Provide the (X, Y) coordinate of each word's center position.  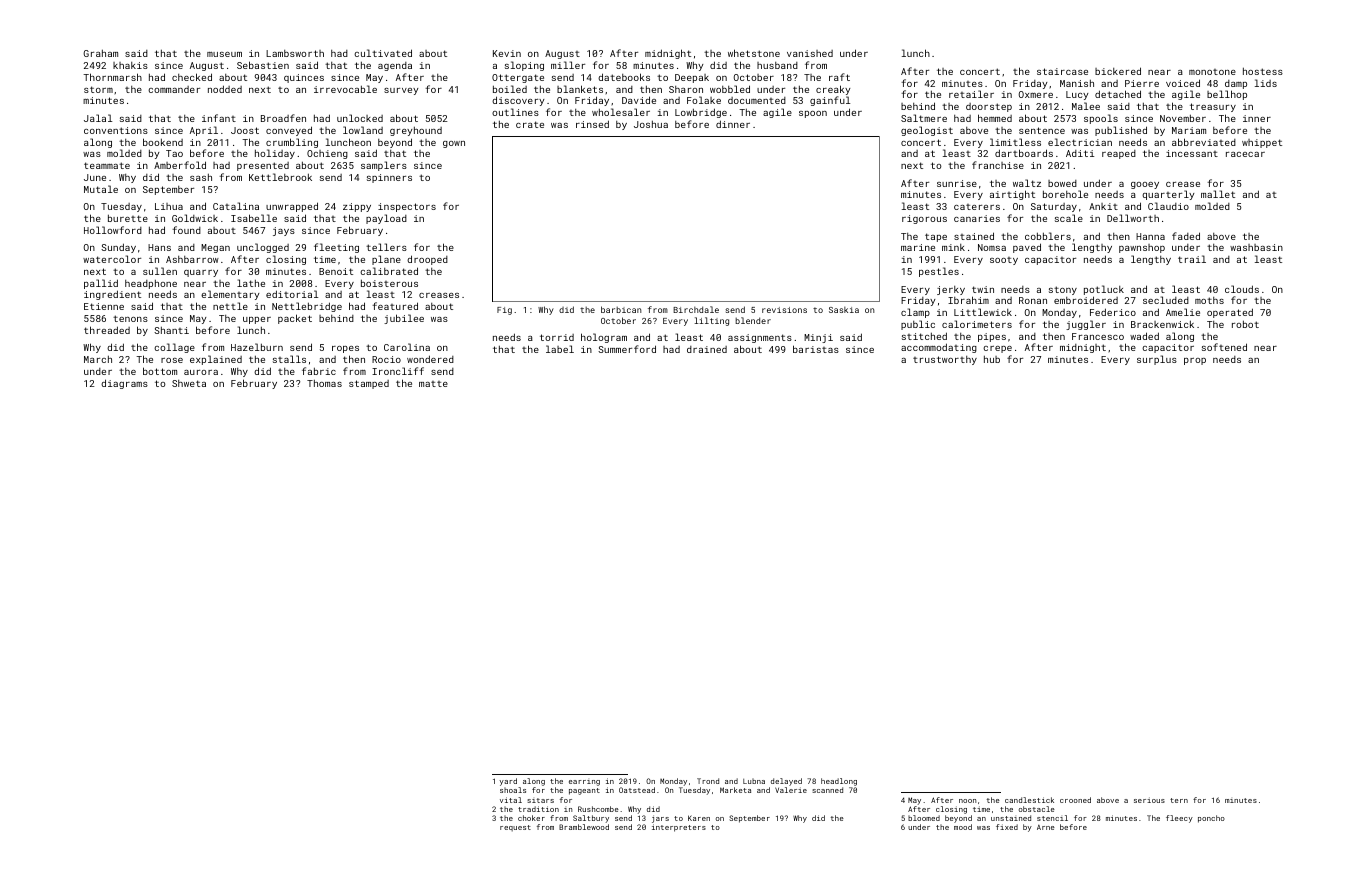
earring (584, 783)
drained (707, 349)
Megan (215, 248)
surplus (1157, 360)
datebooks (624, 77)
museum (224, 54)
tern (1179, 800)
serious (1149, 800)
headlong (839, 782)
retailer (971, 94)
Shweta (189, 383)
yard (508, 782)
